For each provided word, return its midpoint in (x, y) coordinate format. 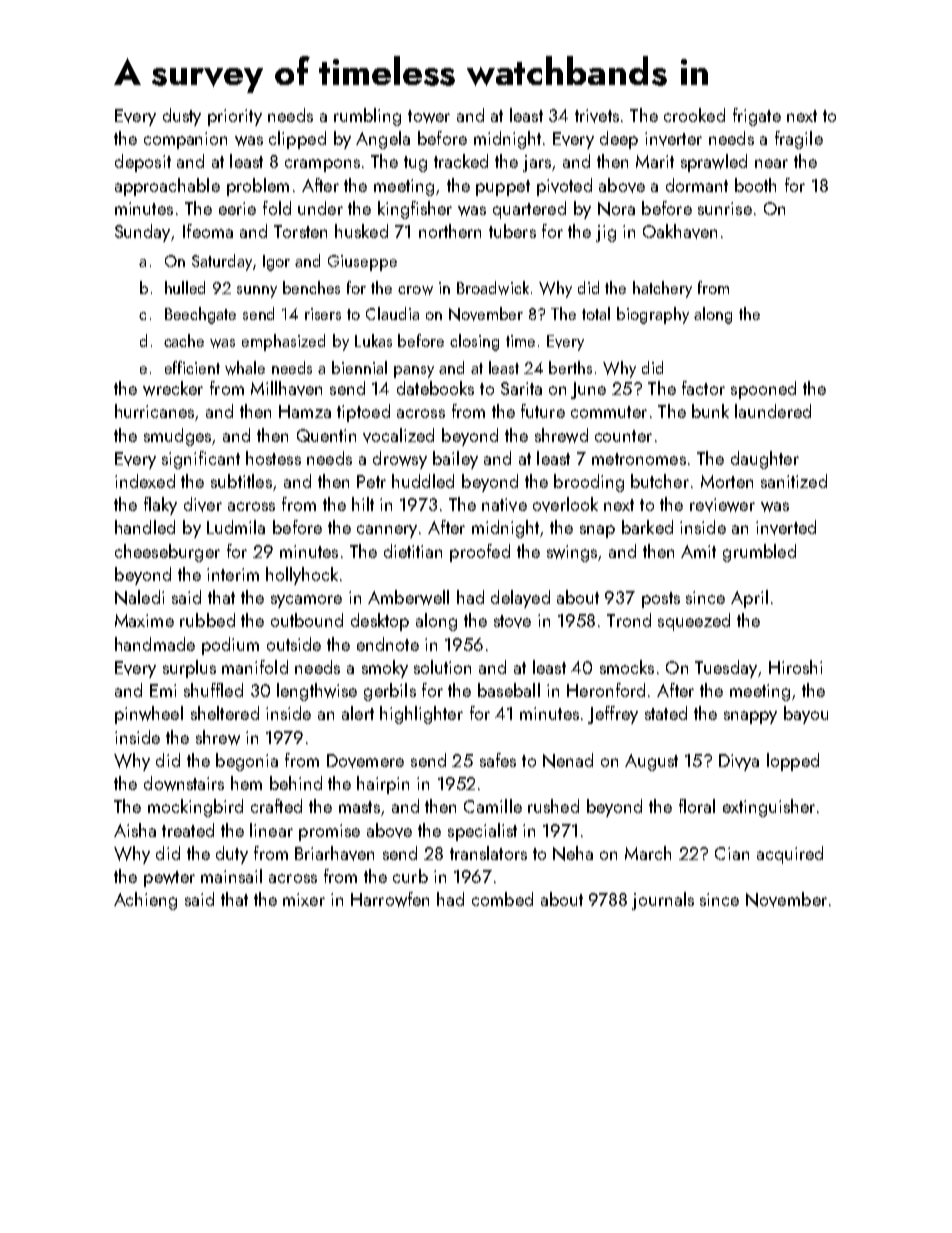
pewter (169, 879)
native (504, 505)
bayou (806, 715)
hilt (363, 504)
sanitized (794, 481)
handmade (155, 644)
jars (537, 163)
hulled (185, 287)
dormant (697, 185)
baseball (509, 690)
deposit (143, 163)
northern (450, 231)
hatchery (662, 289)
